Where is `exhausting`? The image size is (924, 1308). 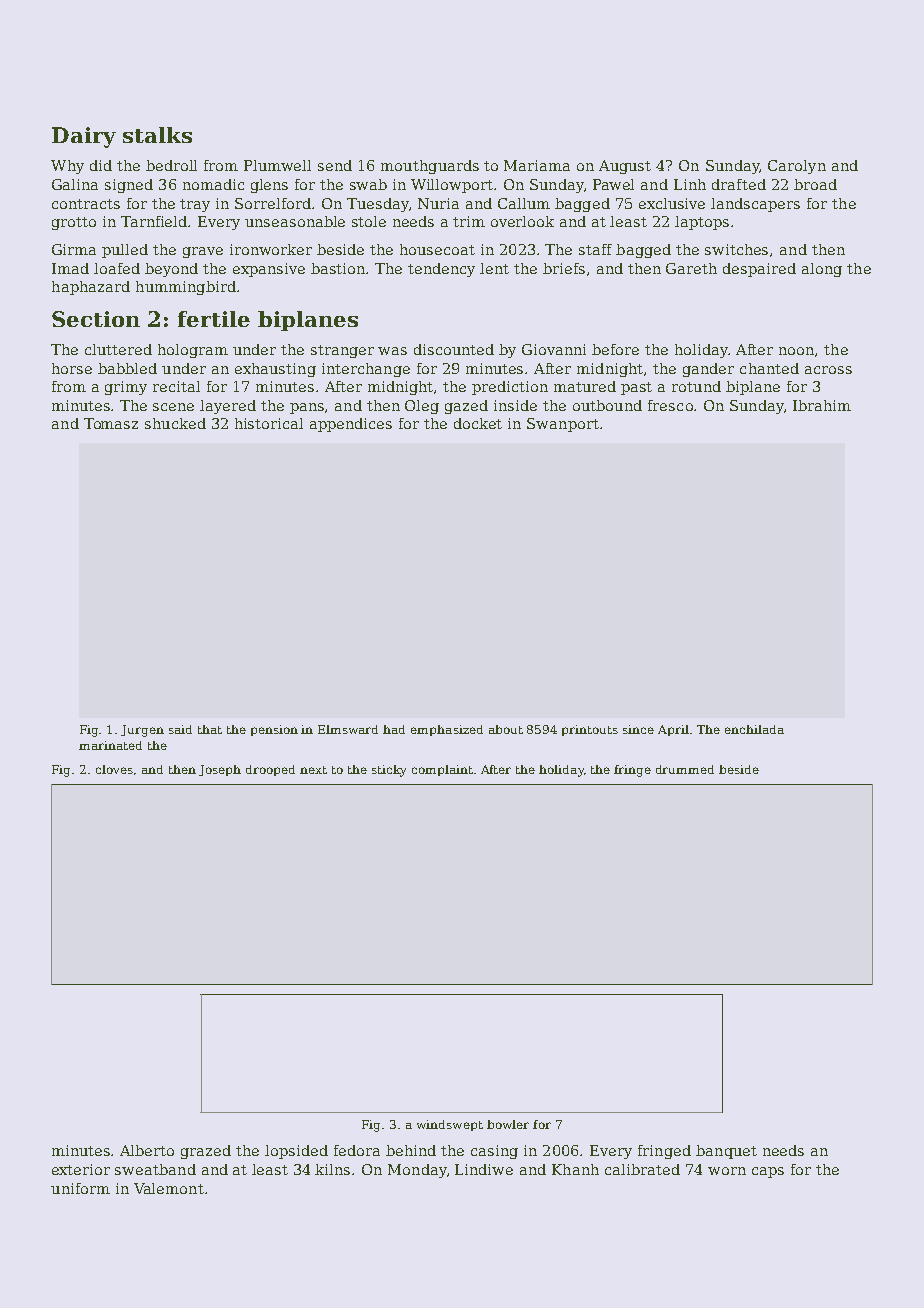 exhausting is located at coordinates (275, 370).
